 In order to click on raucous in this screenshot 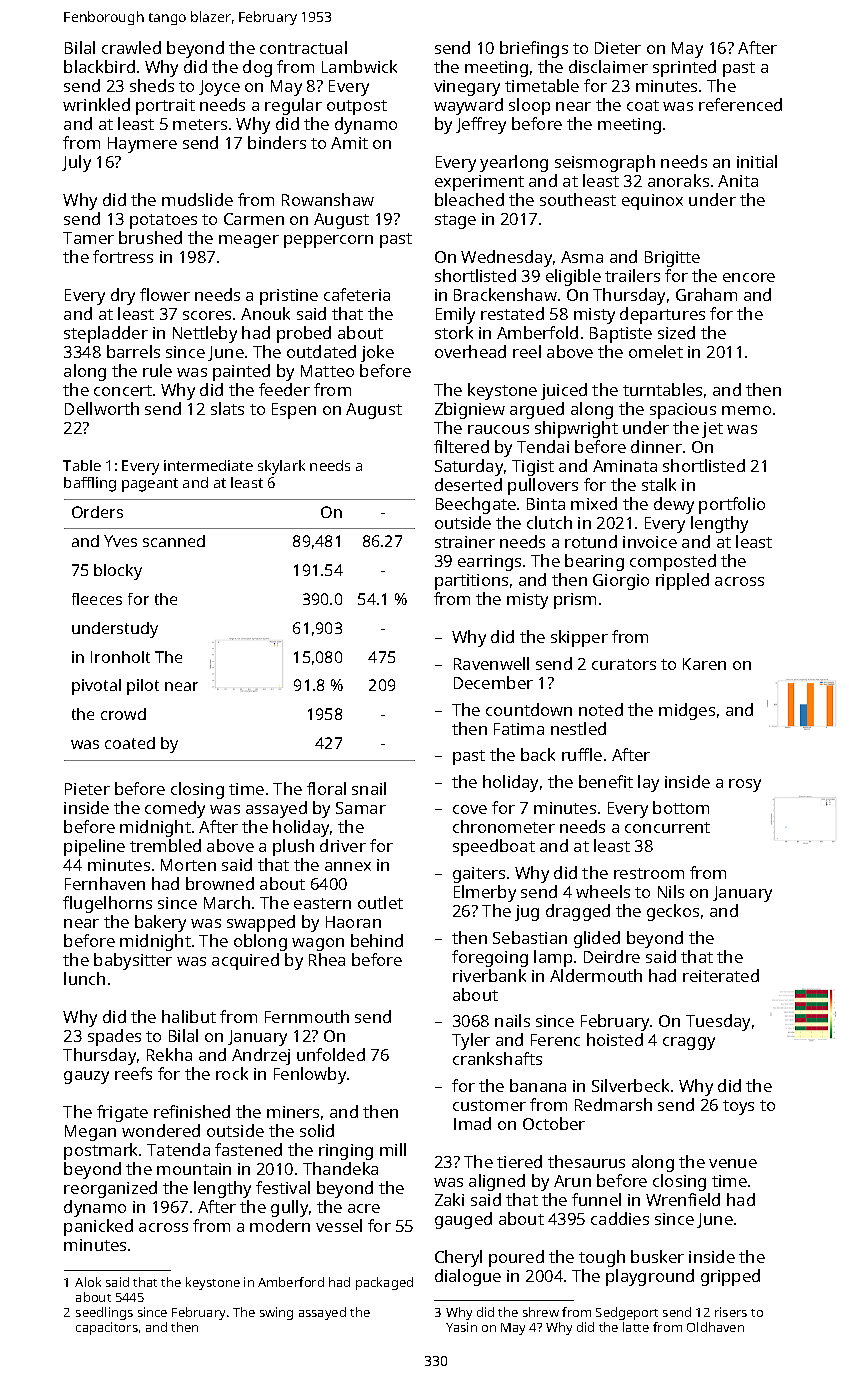, I will do `click(498, 429)`.
